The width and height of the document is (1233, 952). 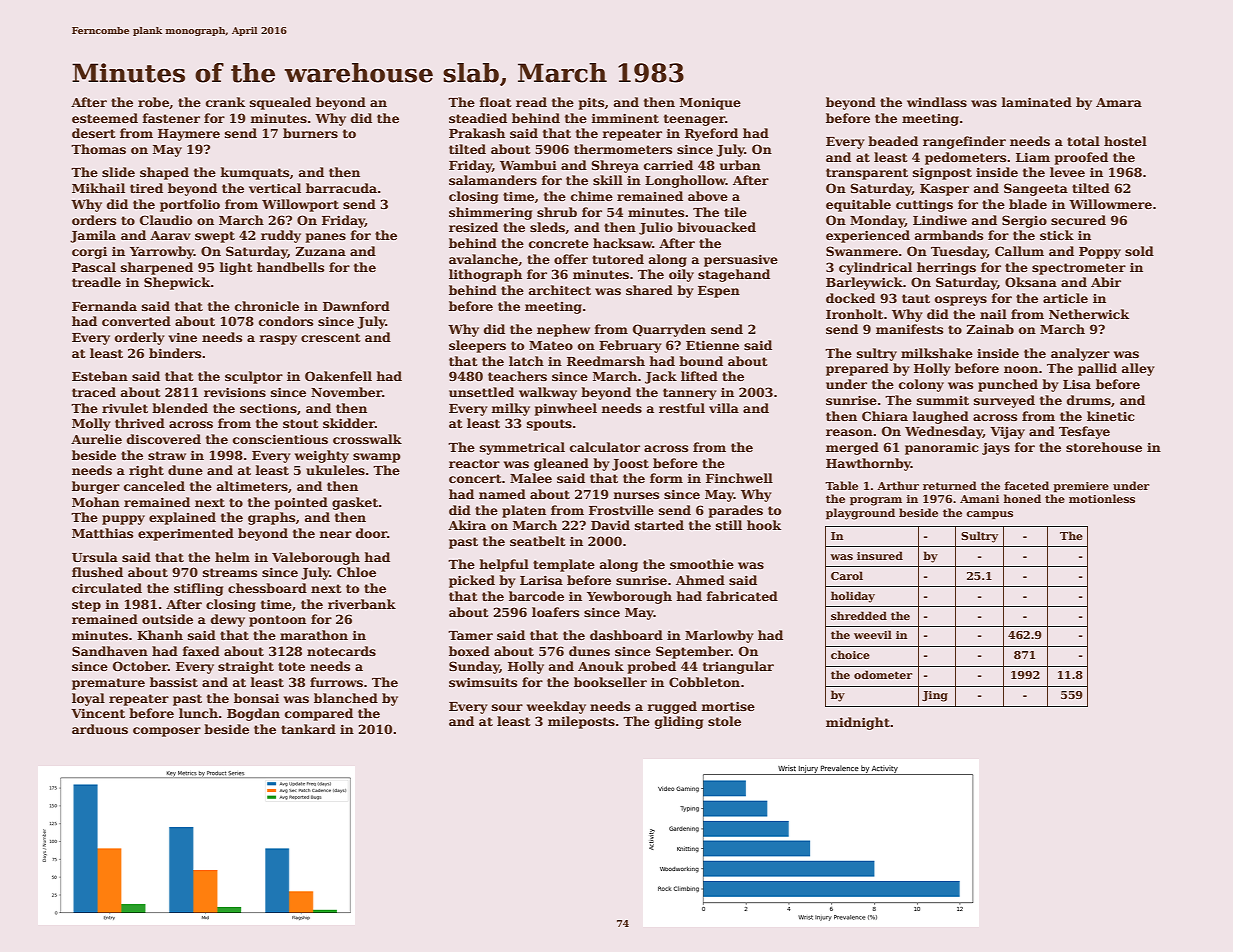 I want to click on Joost, so click(x=630, y=465).
